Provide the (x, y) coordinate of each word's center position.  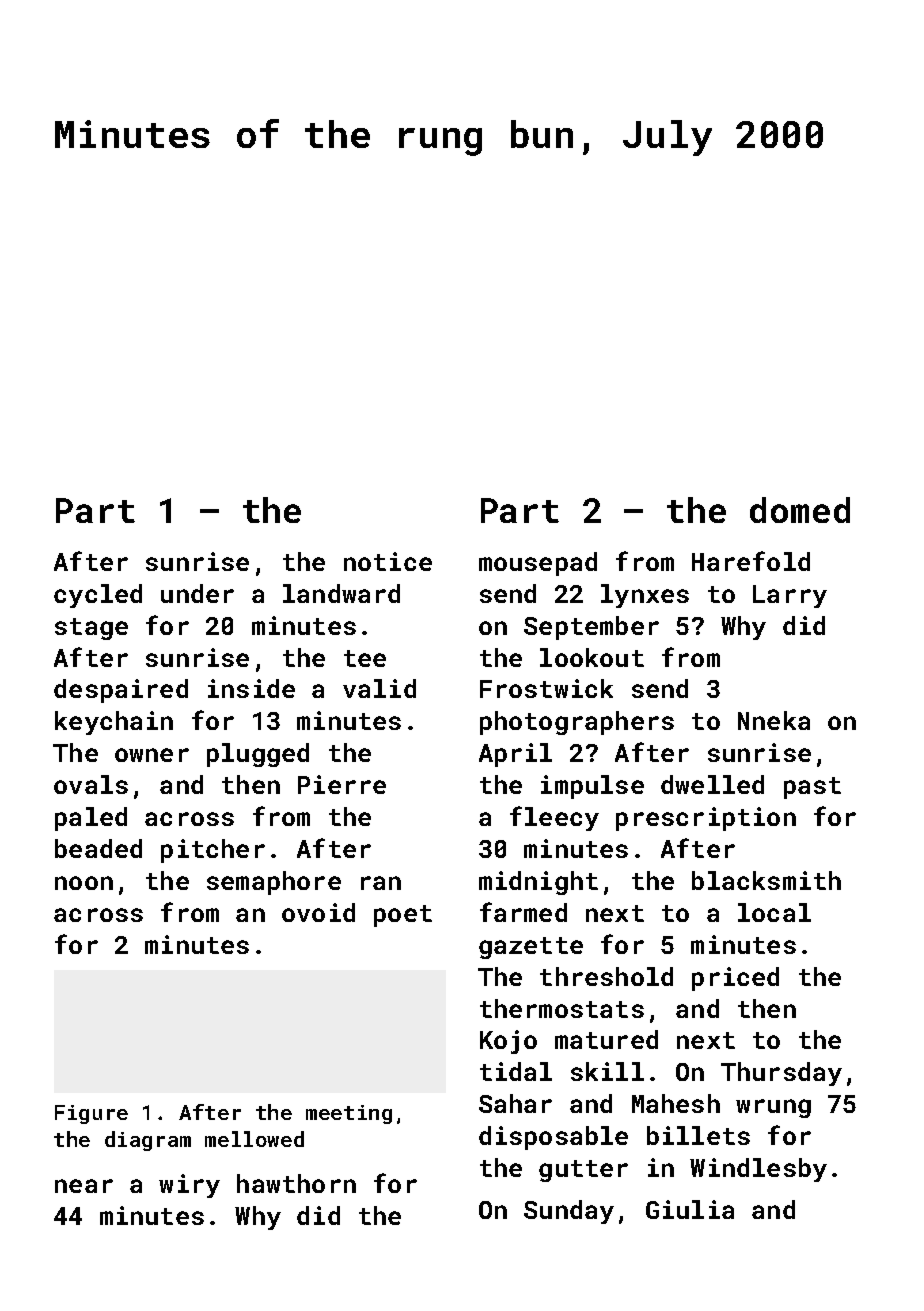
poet (403, 916)
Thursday (781, 1074)
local (774, 912)
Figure (91, 1114)
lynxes (645, 596)
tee (365, 658)
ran (381, 883)
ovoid (318, 912)
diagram (148, 1141)
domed (800, 510)
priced (735, 979)
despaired (121, 691)
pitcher (213, 851)
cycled (98, 596)
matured (606, 1039)
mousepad (538, 564)
